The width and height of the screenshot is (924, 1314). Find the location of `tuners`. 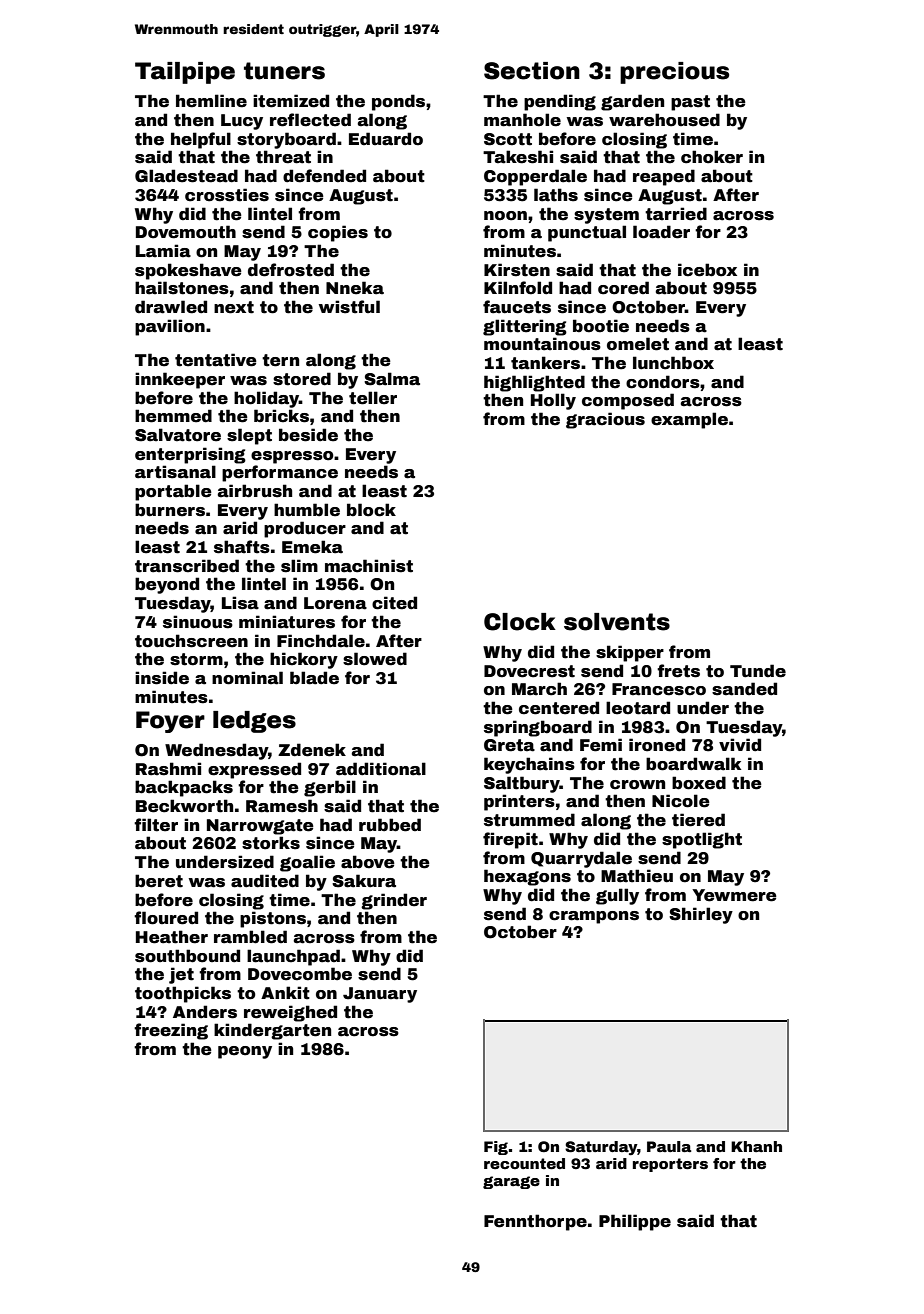

tuners is located at coordinates (284, 71).
